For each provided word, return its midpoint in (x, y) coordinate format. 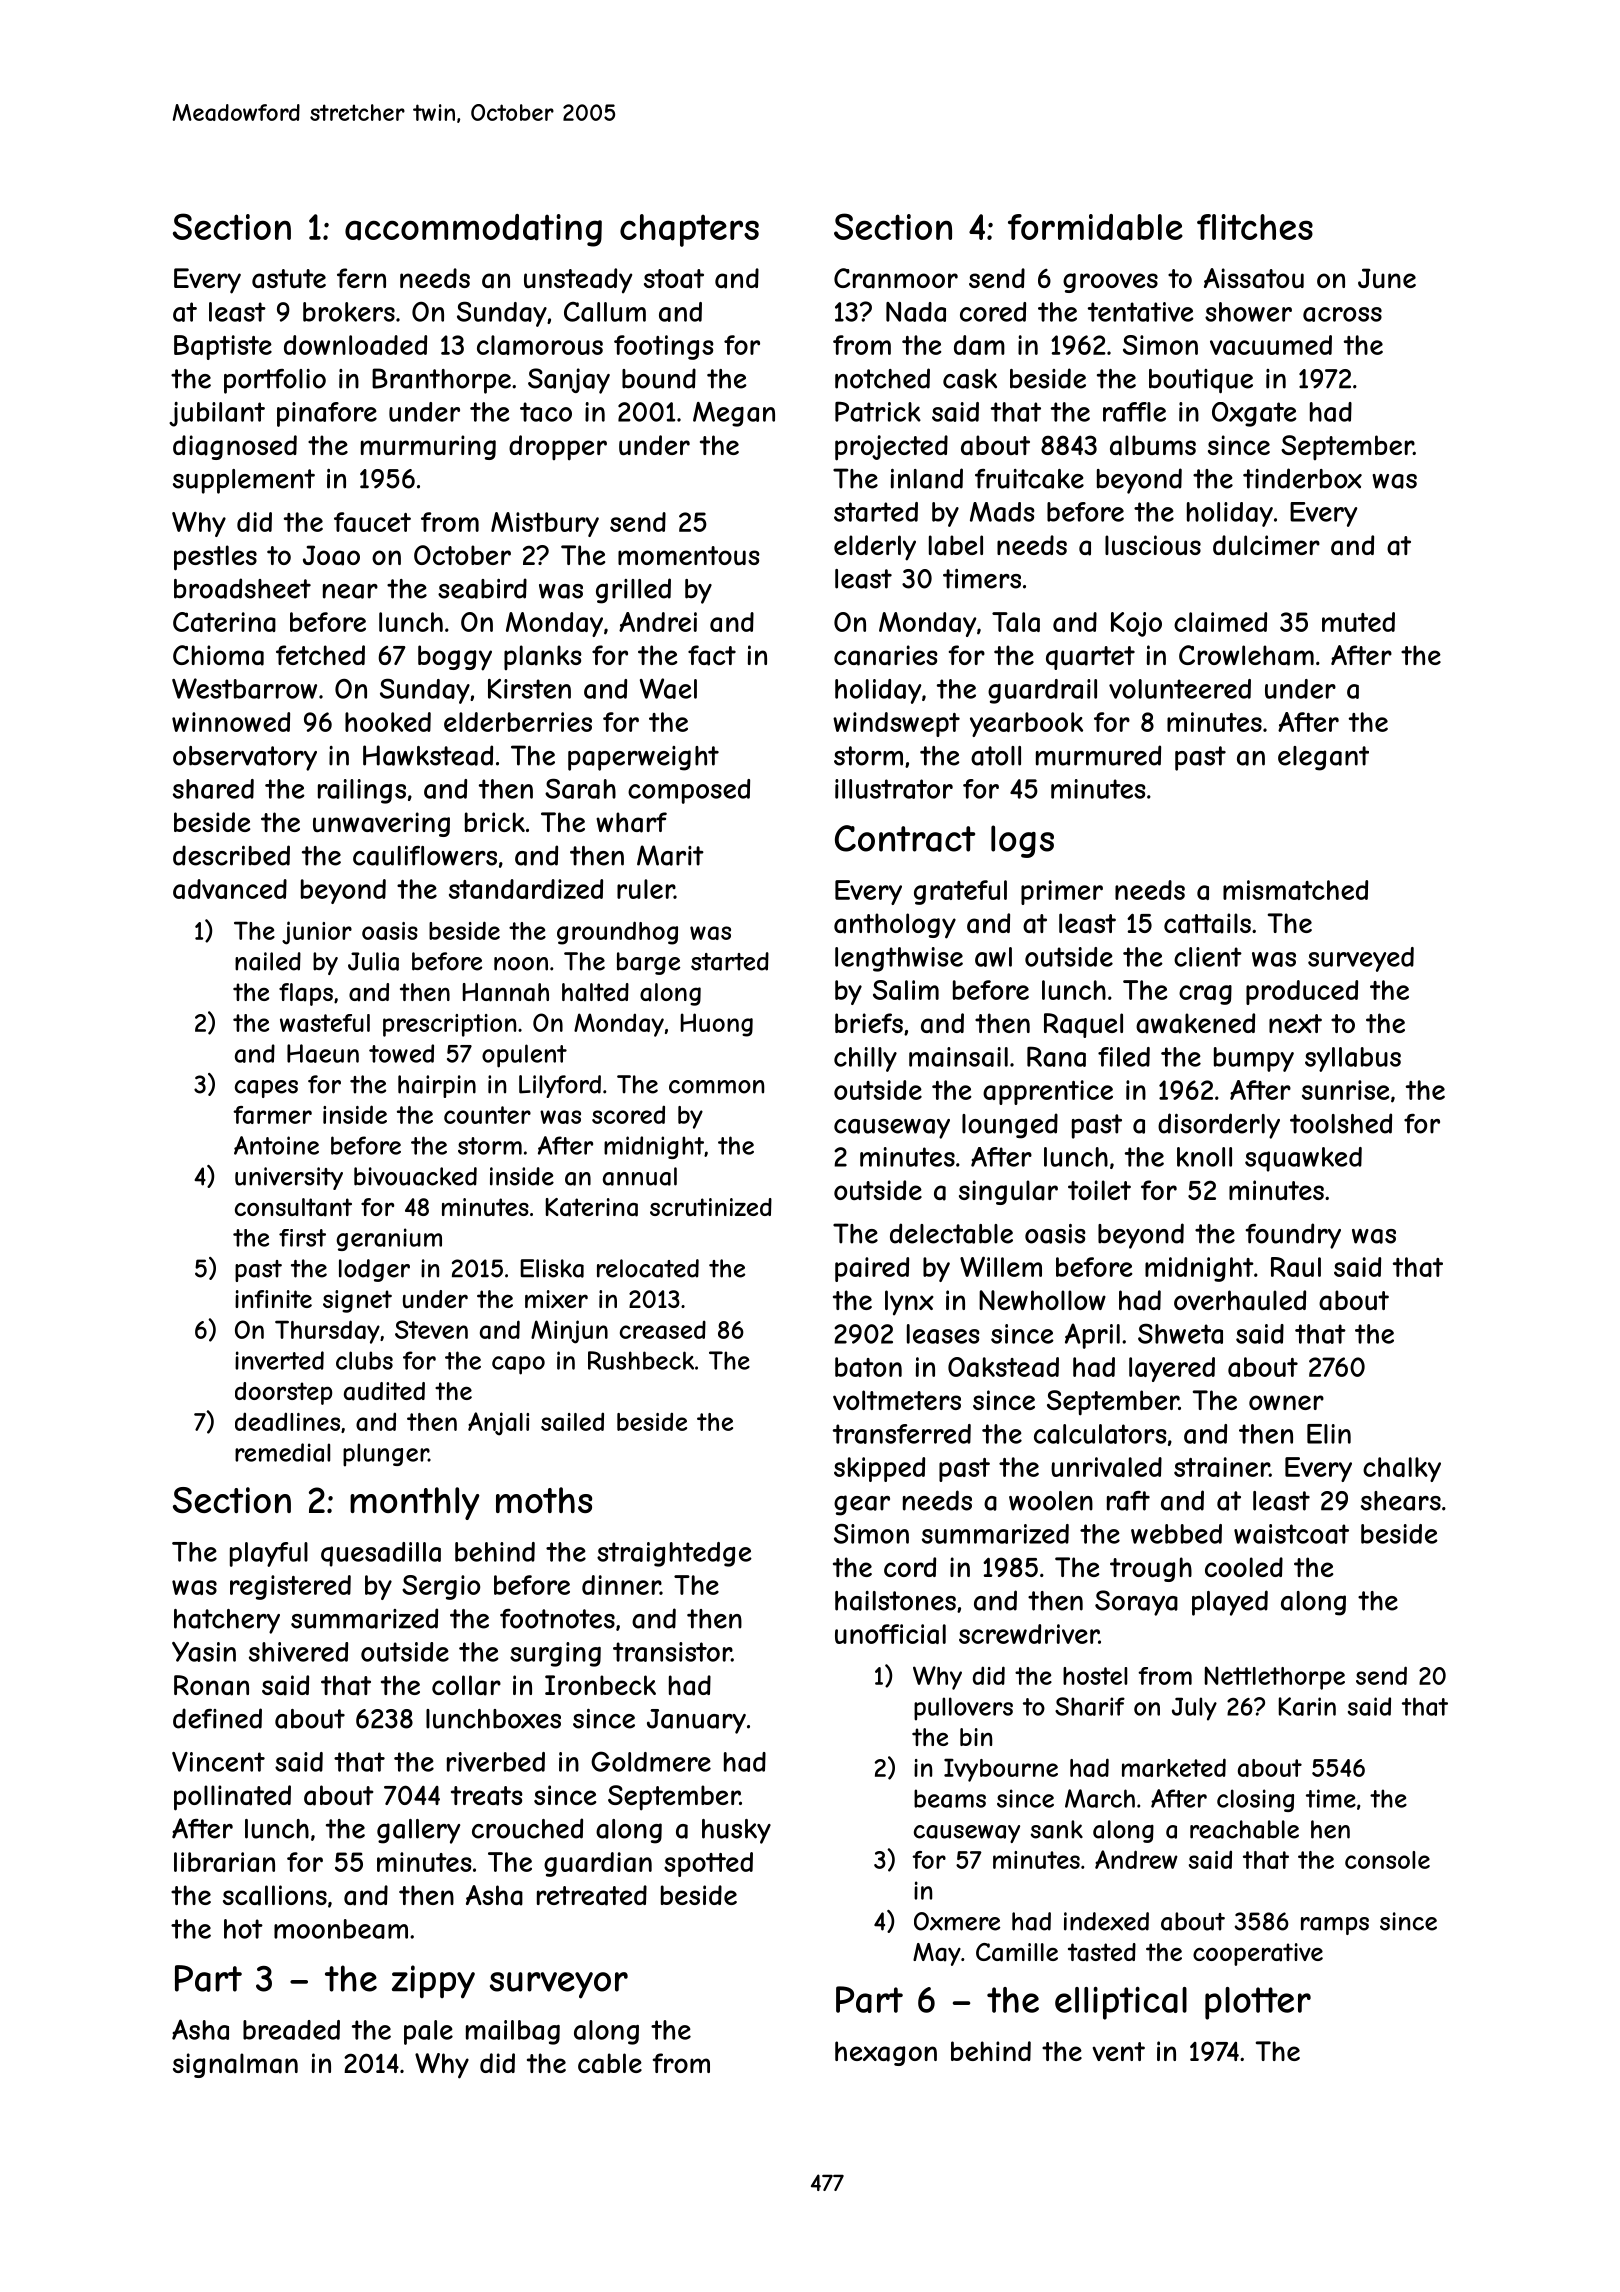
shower (1248, 312)
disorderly (1219, 1126)
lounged (1010, 1126)
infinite (273, 1299)
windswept (896, 724)
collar (466, 1685)
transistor (672, 1652)
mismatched (1295, 890)
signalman (235, 2065)
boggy (455, 658)
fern (361, 278)
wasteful (325, 1023)
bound (659, 378)
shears (1401, 1501)
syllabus (1353, 1059)
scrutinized (711, 1207)
